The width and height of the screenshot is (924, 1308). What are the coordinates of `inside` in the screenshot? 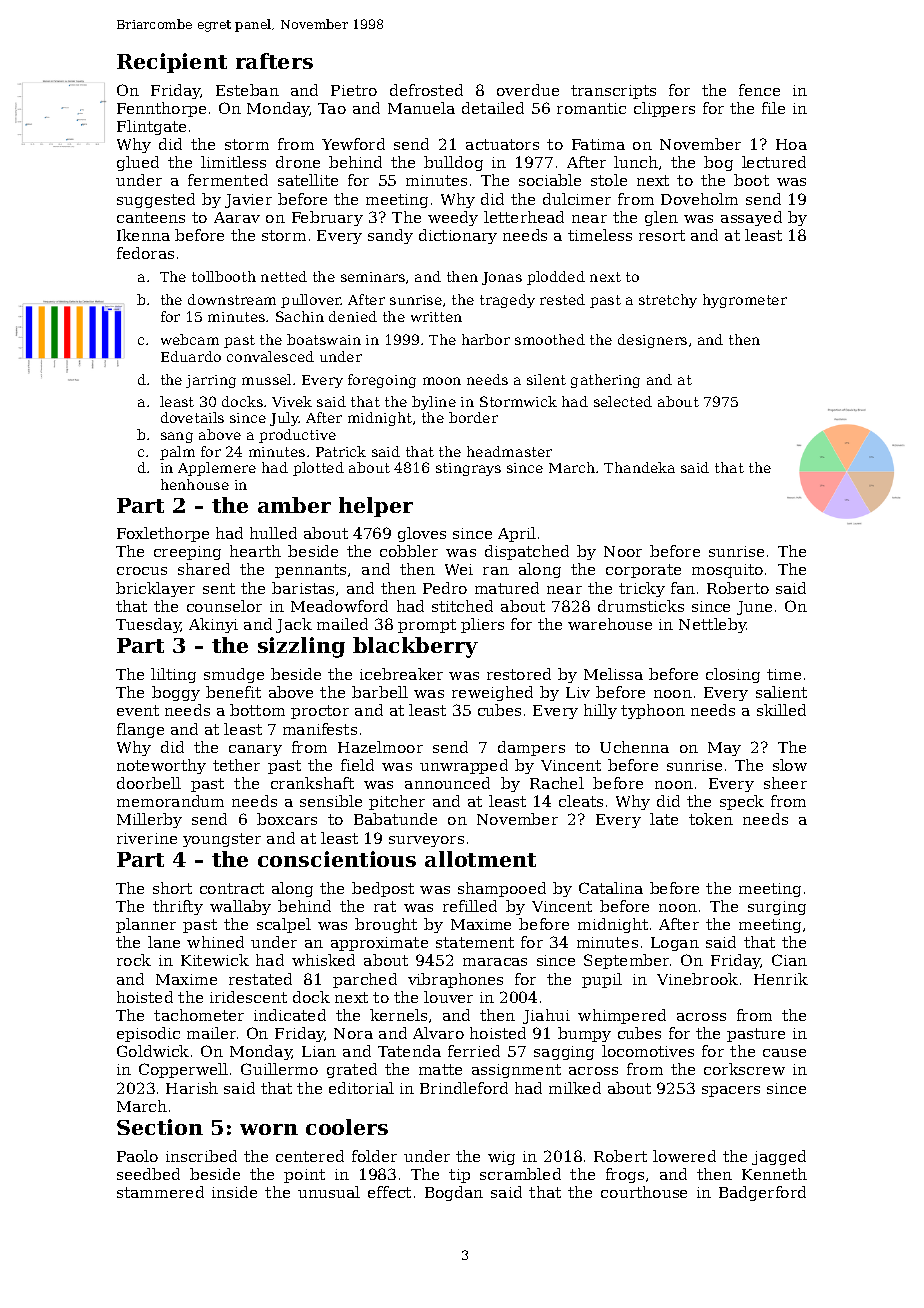 It's located at (234, 1192).
